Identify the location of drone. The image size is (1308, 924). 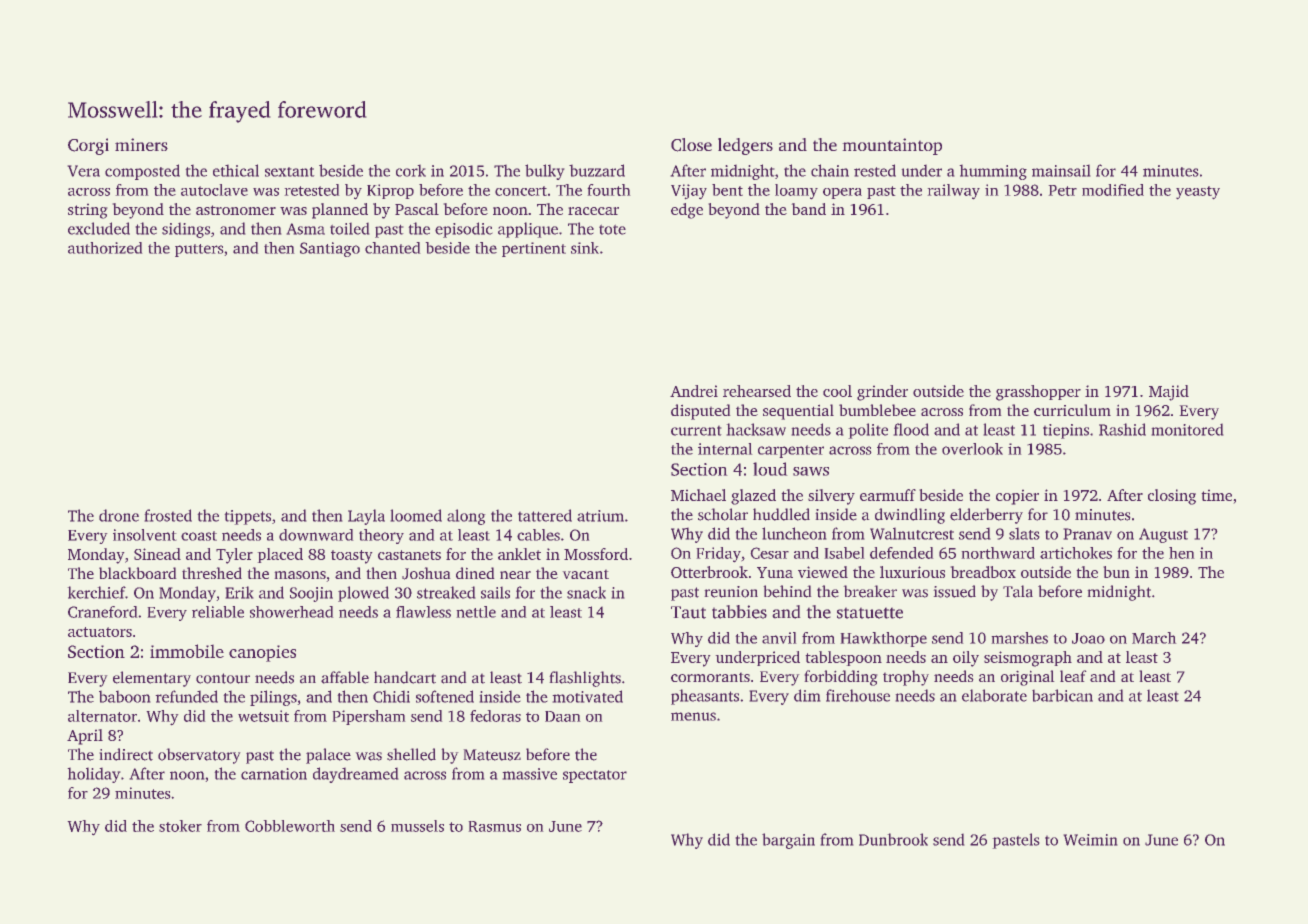
(119, 515).
